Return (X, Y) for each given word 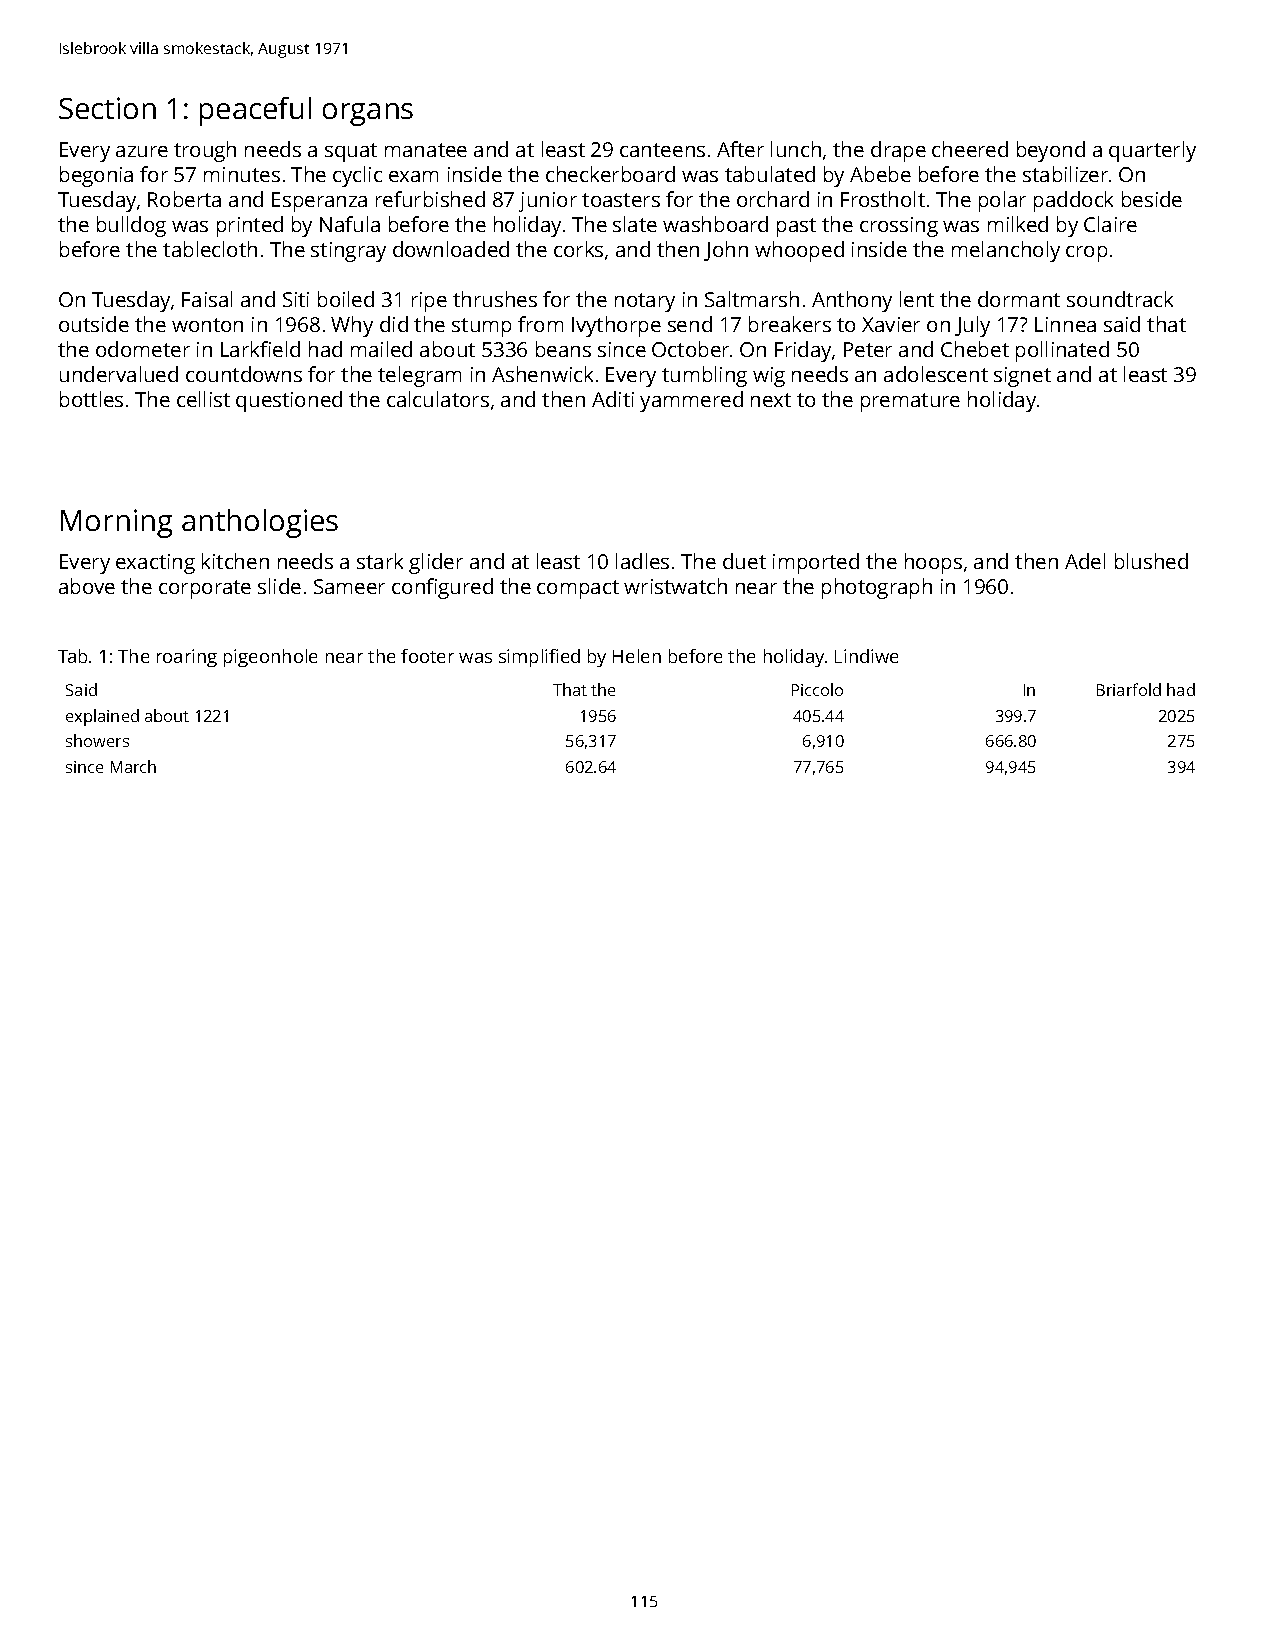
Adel (1085, 561)
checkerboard (610, 174)
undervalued (119, 374)
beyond (1051, 151)
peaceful (255, 111)
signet (1022, 377)
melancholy (1006, 251)
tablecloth (210, 249)
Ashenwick (542, 374)
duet (744, 561)
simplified (539, 658)
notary (645, 302)
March (133, 766)
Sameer (349, 586)
